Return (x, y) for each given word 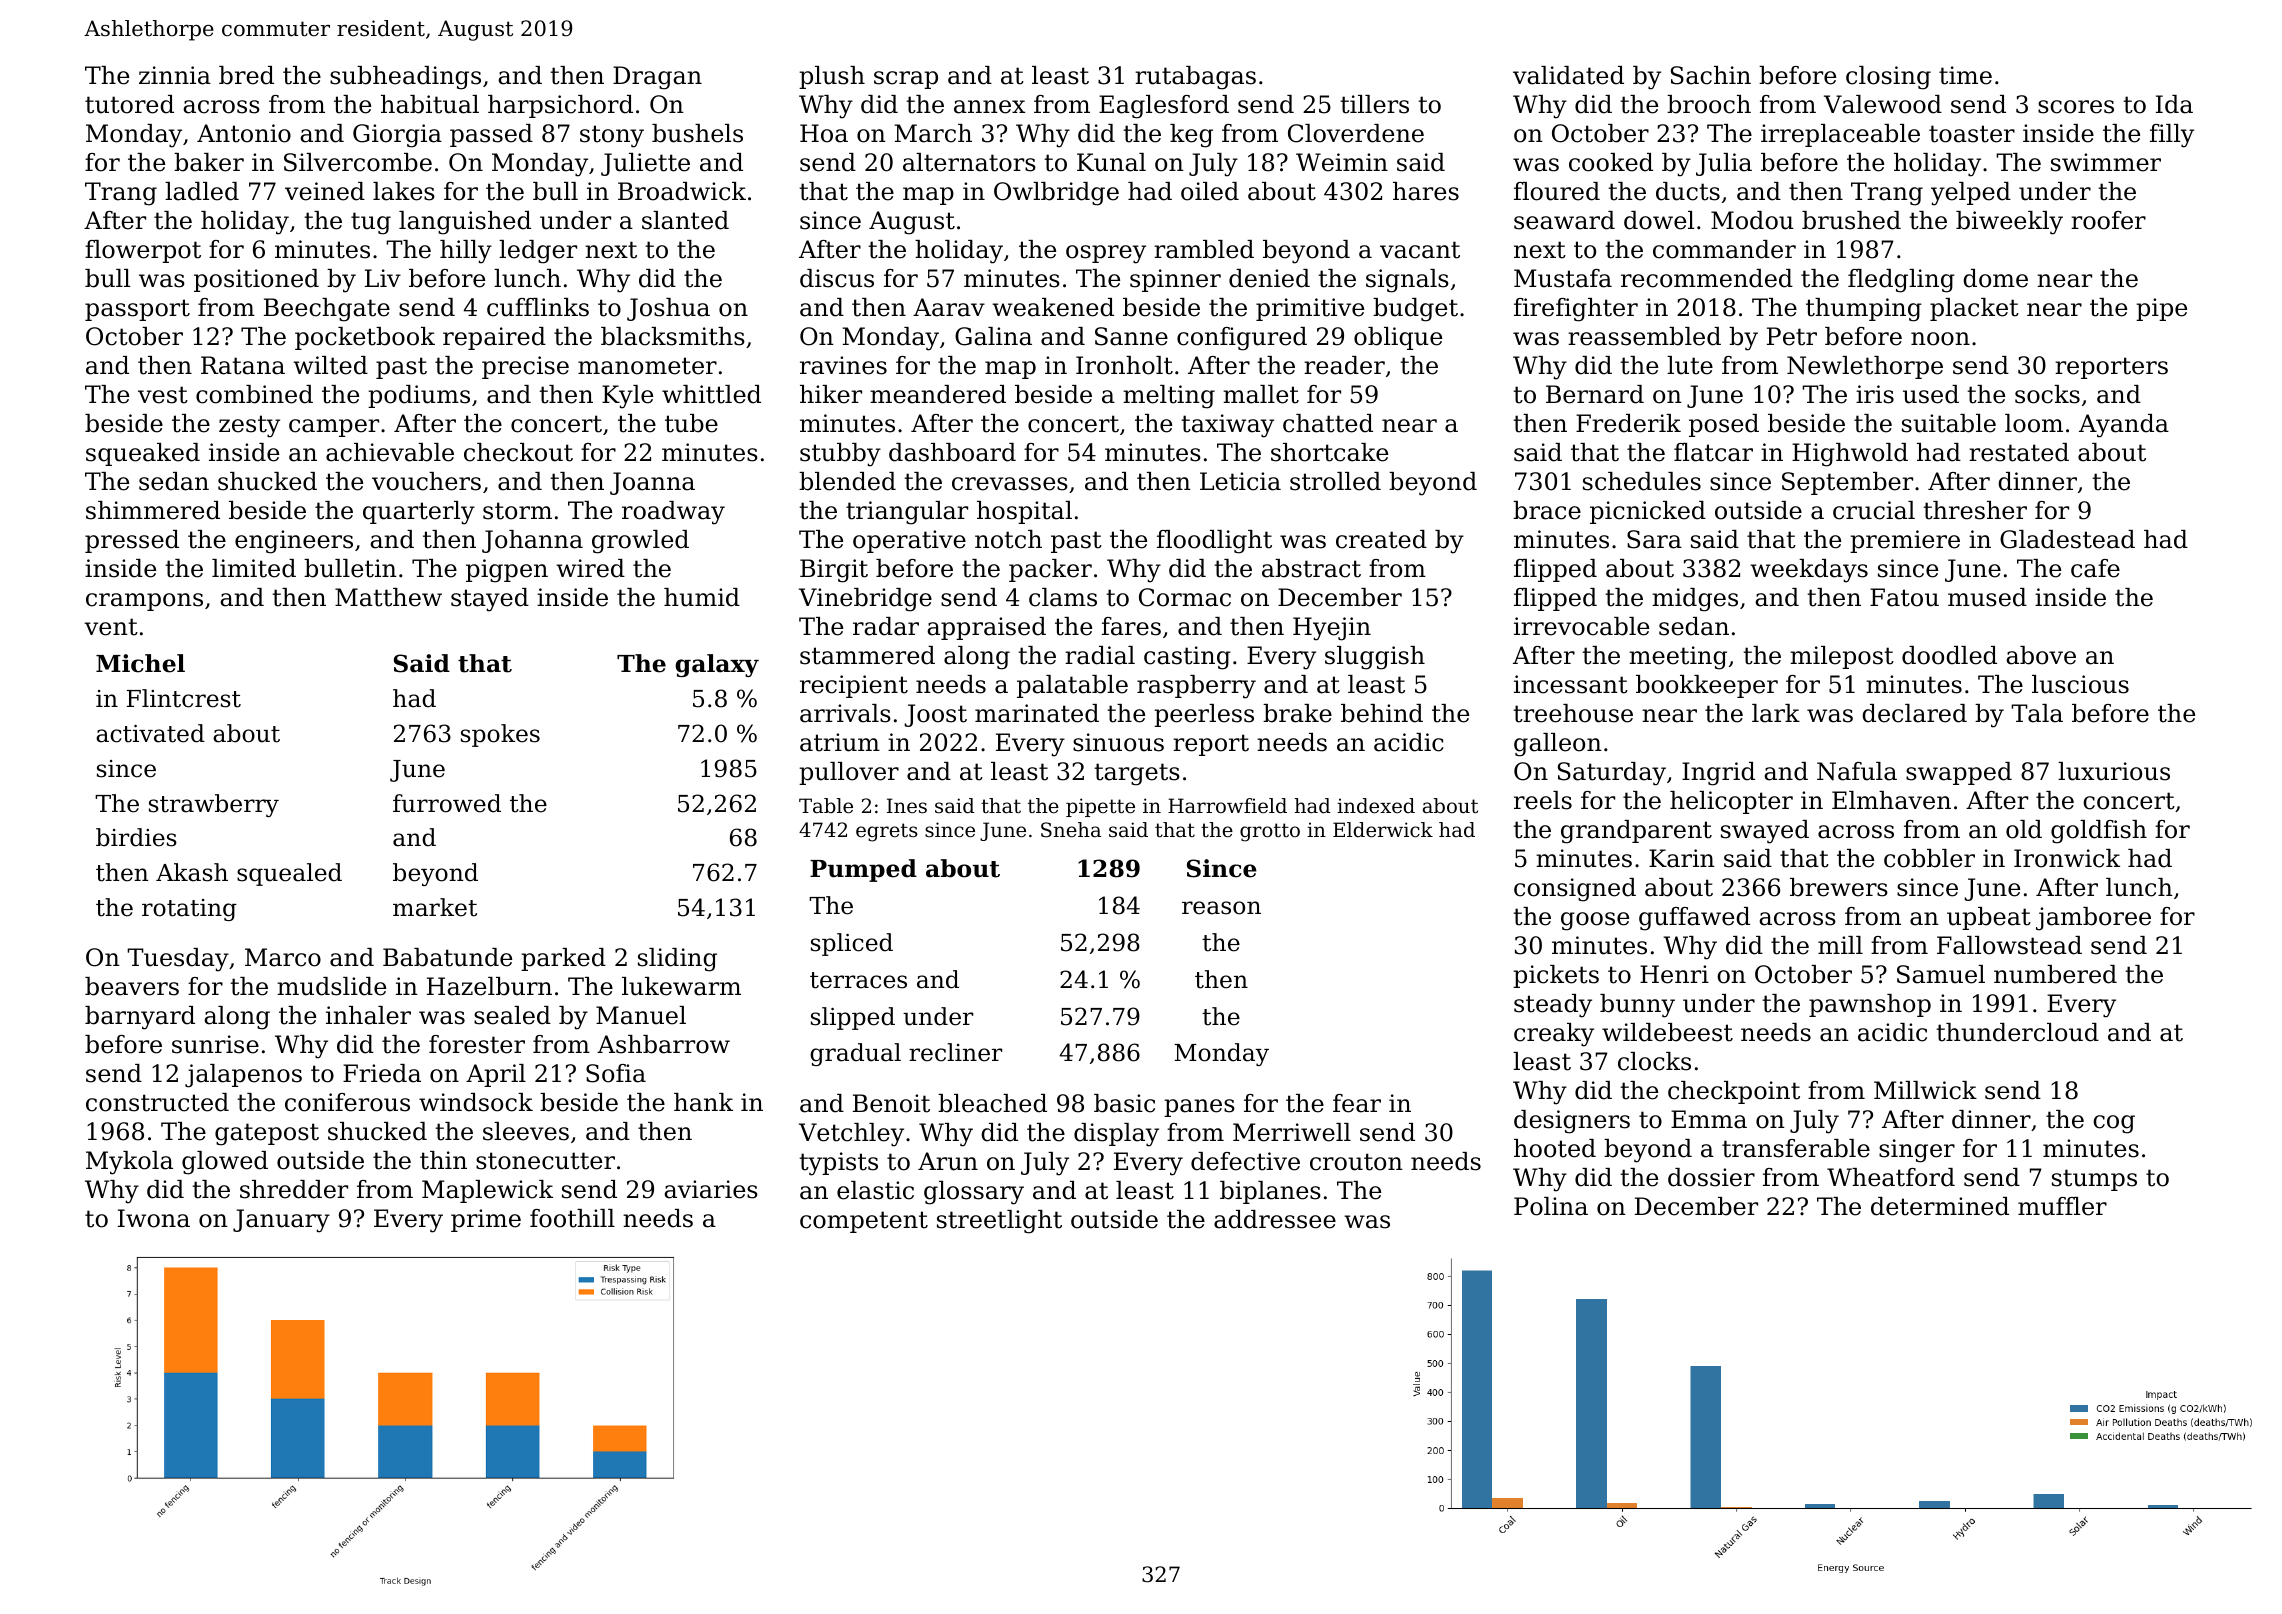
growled (640, 542)
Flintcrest (184, 698)
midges (1695, 600)
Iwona (154, 1218)
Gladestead (2067, 539)
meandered (938, 394)
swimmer (2106, 162)
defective (1245, 1161)
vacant (1420, 250)
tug (371, 223)
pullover (849, 773)
